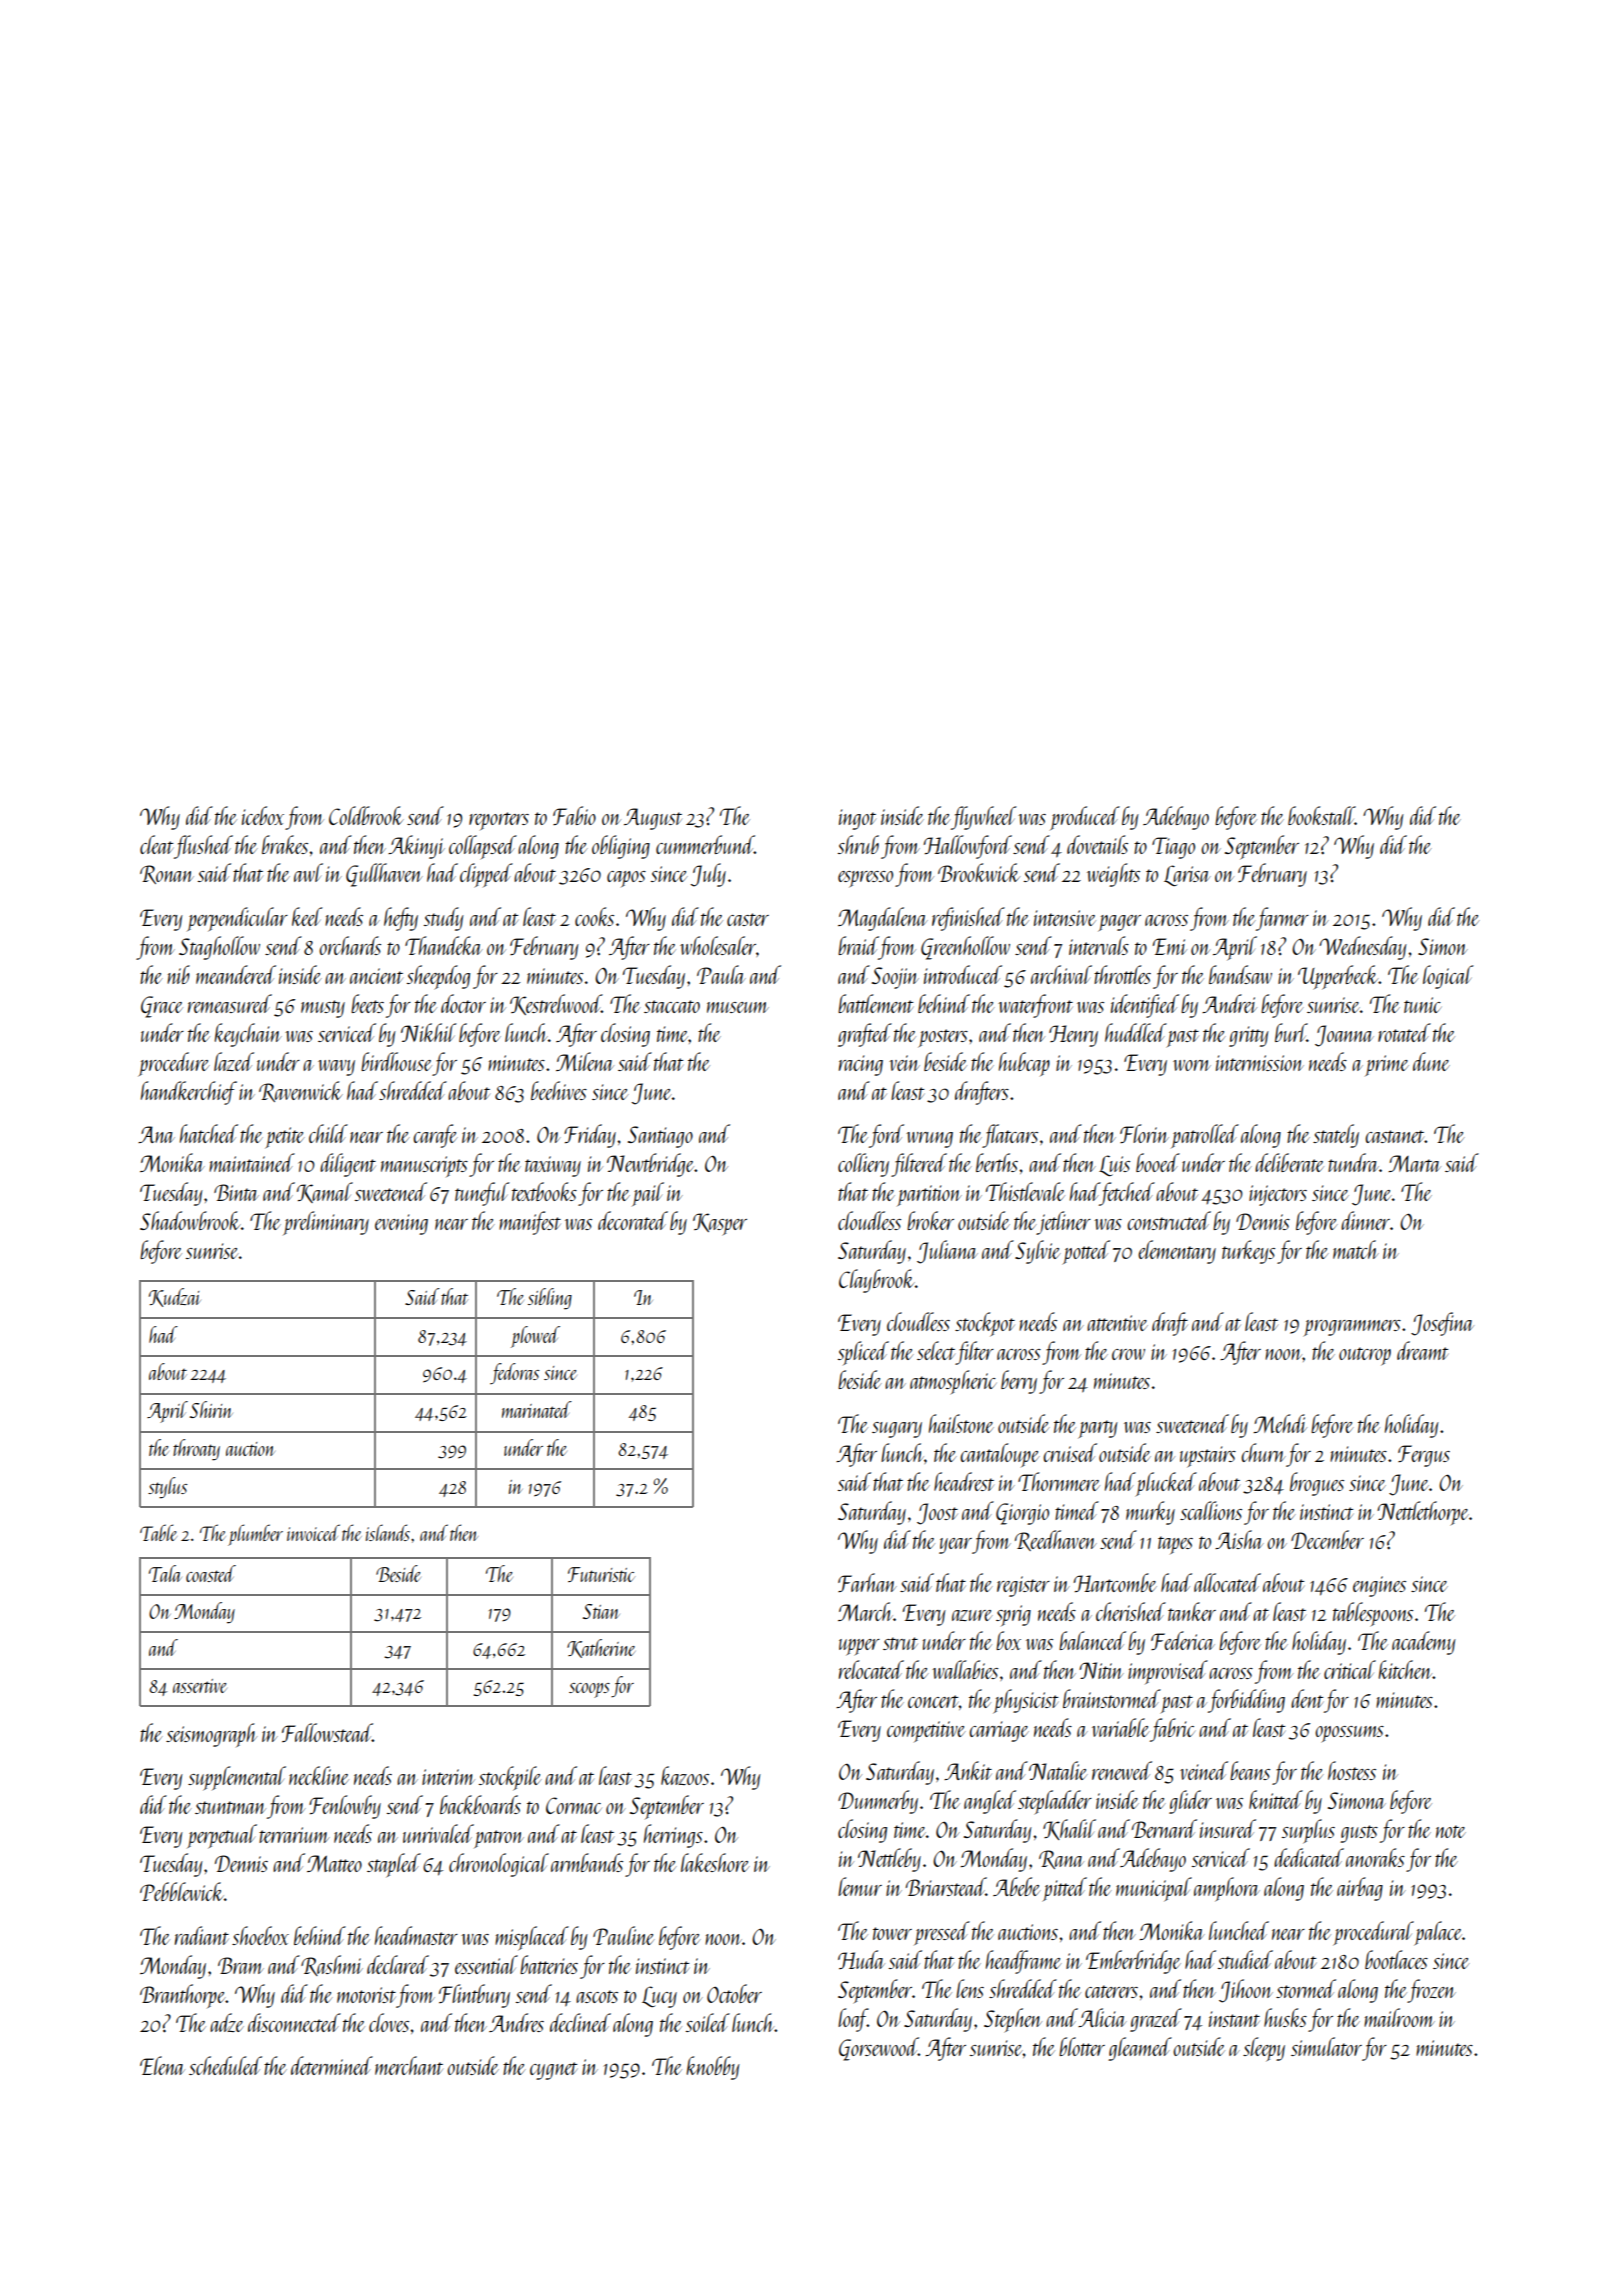 The height and width of the screenshot is (2292, 1620). I want to click on stapled, so click(394, 1865).
